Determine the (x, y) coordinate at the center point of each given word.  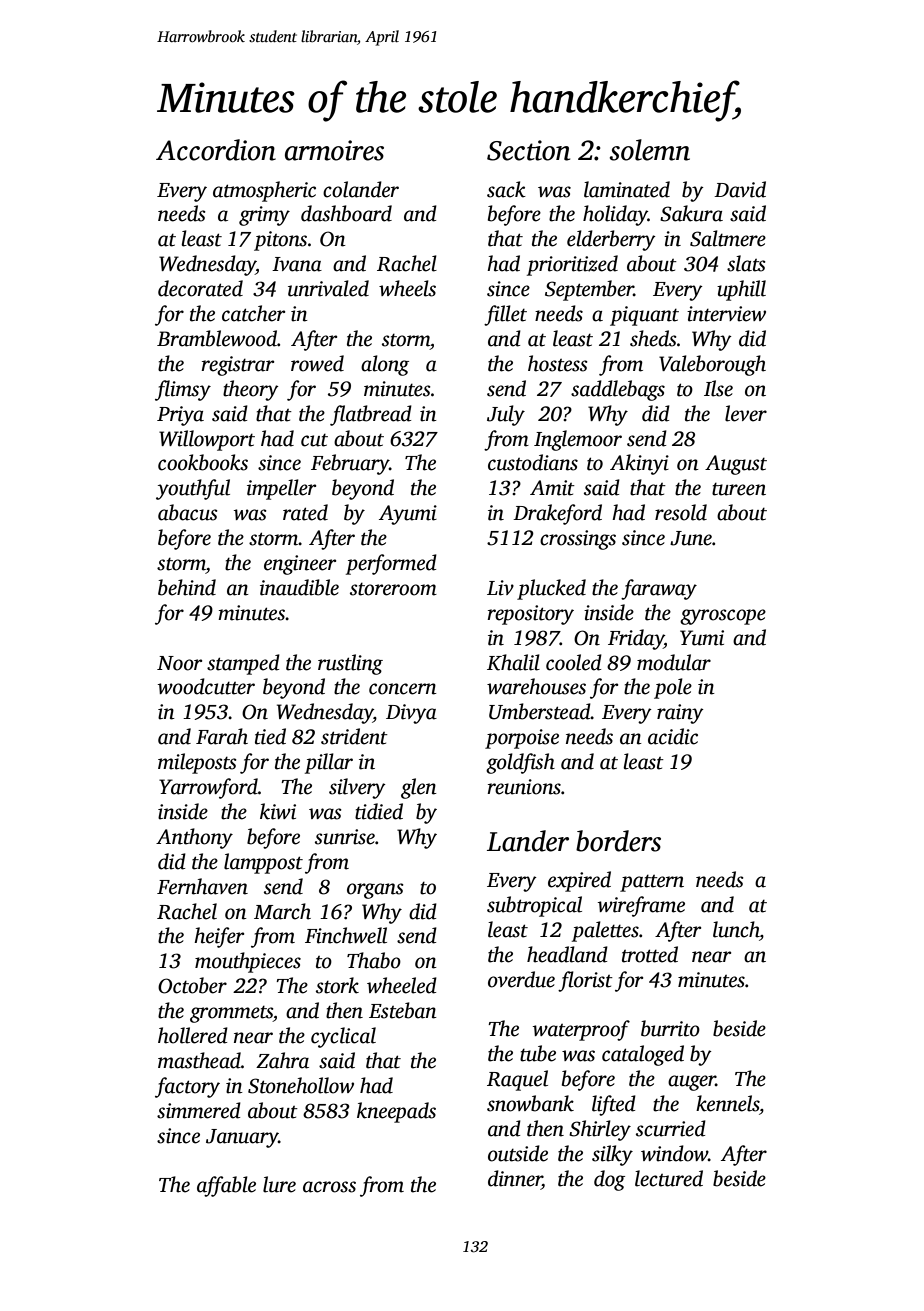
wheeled (402, 985)
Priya (180, 416)
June (691, 538)
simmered (199, 1110)
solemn (649, 150)
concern (403, 689)
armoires (334, 150)
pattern (652, 883)
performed (391, 564)
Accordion (216, 150)
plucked (551, 589)
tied (270, 736)
